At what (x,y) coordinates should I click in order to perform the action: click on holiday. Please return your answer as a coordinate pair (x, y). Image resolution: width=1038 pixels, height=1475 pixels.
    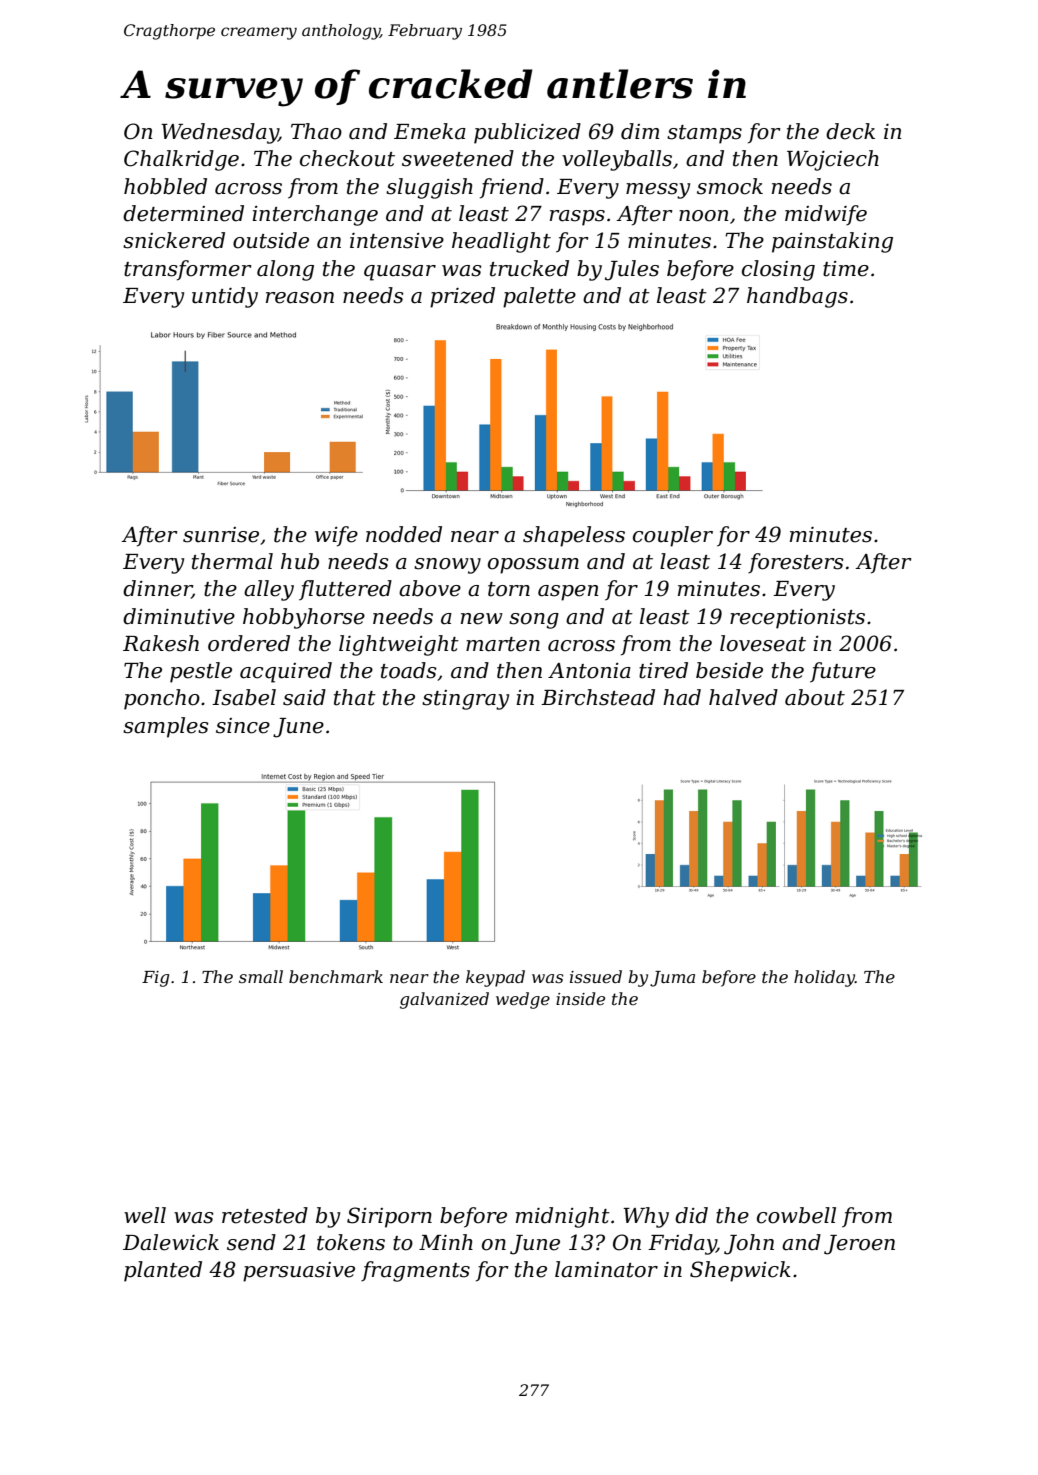
    Looking at the image, I should click on (824, 978).
